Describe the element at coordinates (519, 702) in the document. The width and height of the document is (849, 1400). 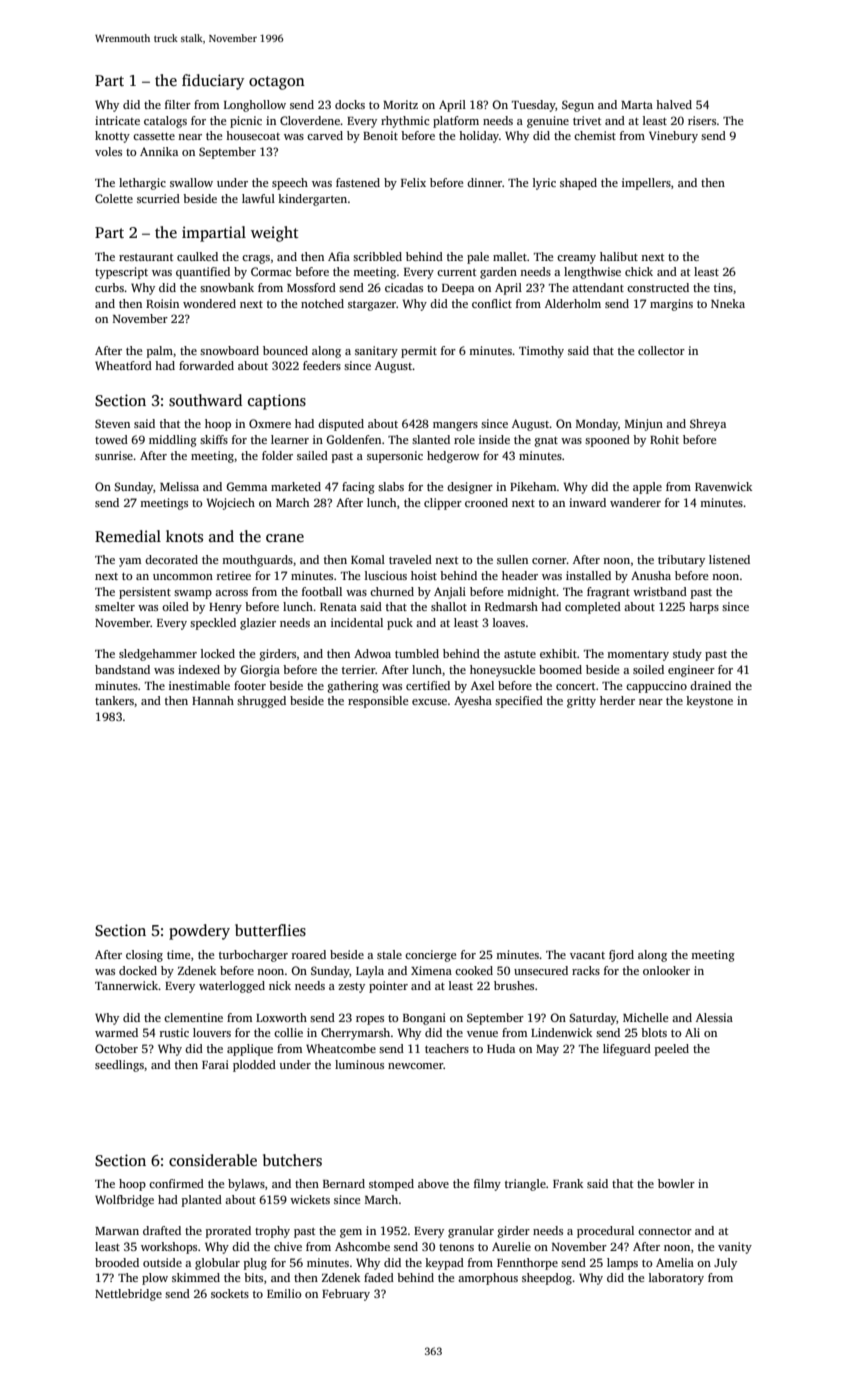
I see `specified` at that location.
